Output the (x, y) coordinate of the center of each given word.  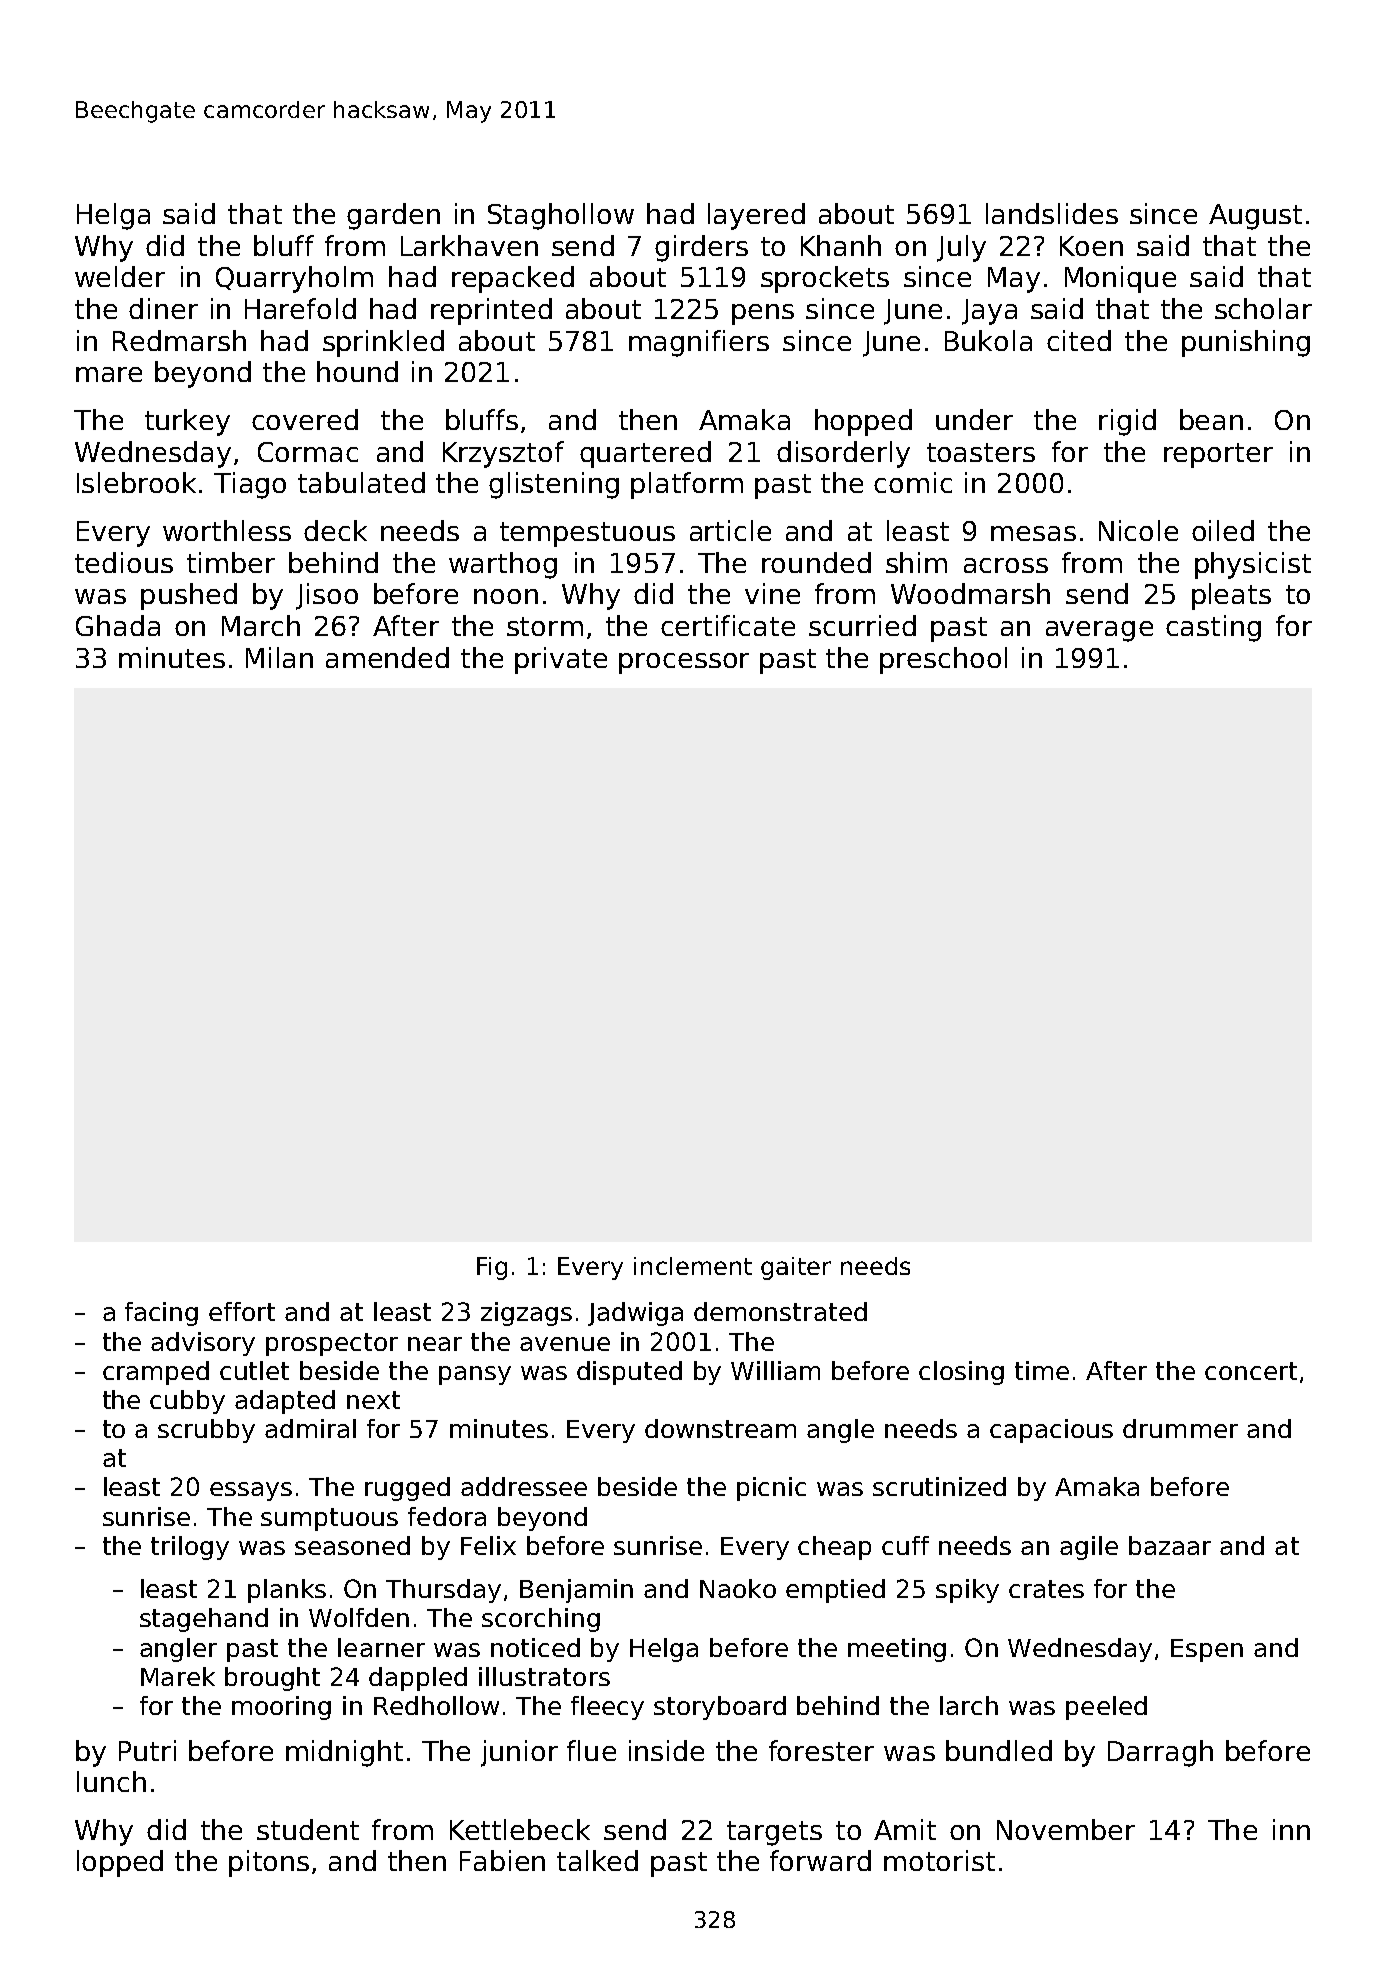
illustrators (544, 1676)
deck (335, 530)
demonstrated (780, 1311)
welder (120, 276)
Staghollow (561, 216)
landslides (1052, 213)
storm (545, 626)
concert (1251, 1371)
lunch (111, 1781)
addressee (524, 1486)
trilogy (190, 1548)
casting (1213, 628)
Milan (279, 657)
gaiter (796, 1268)
